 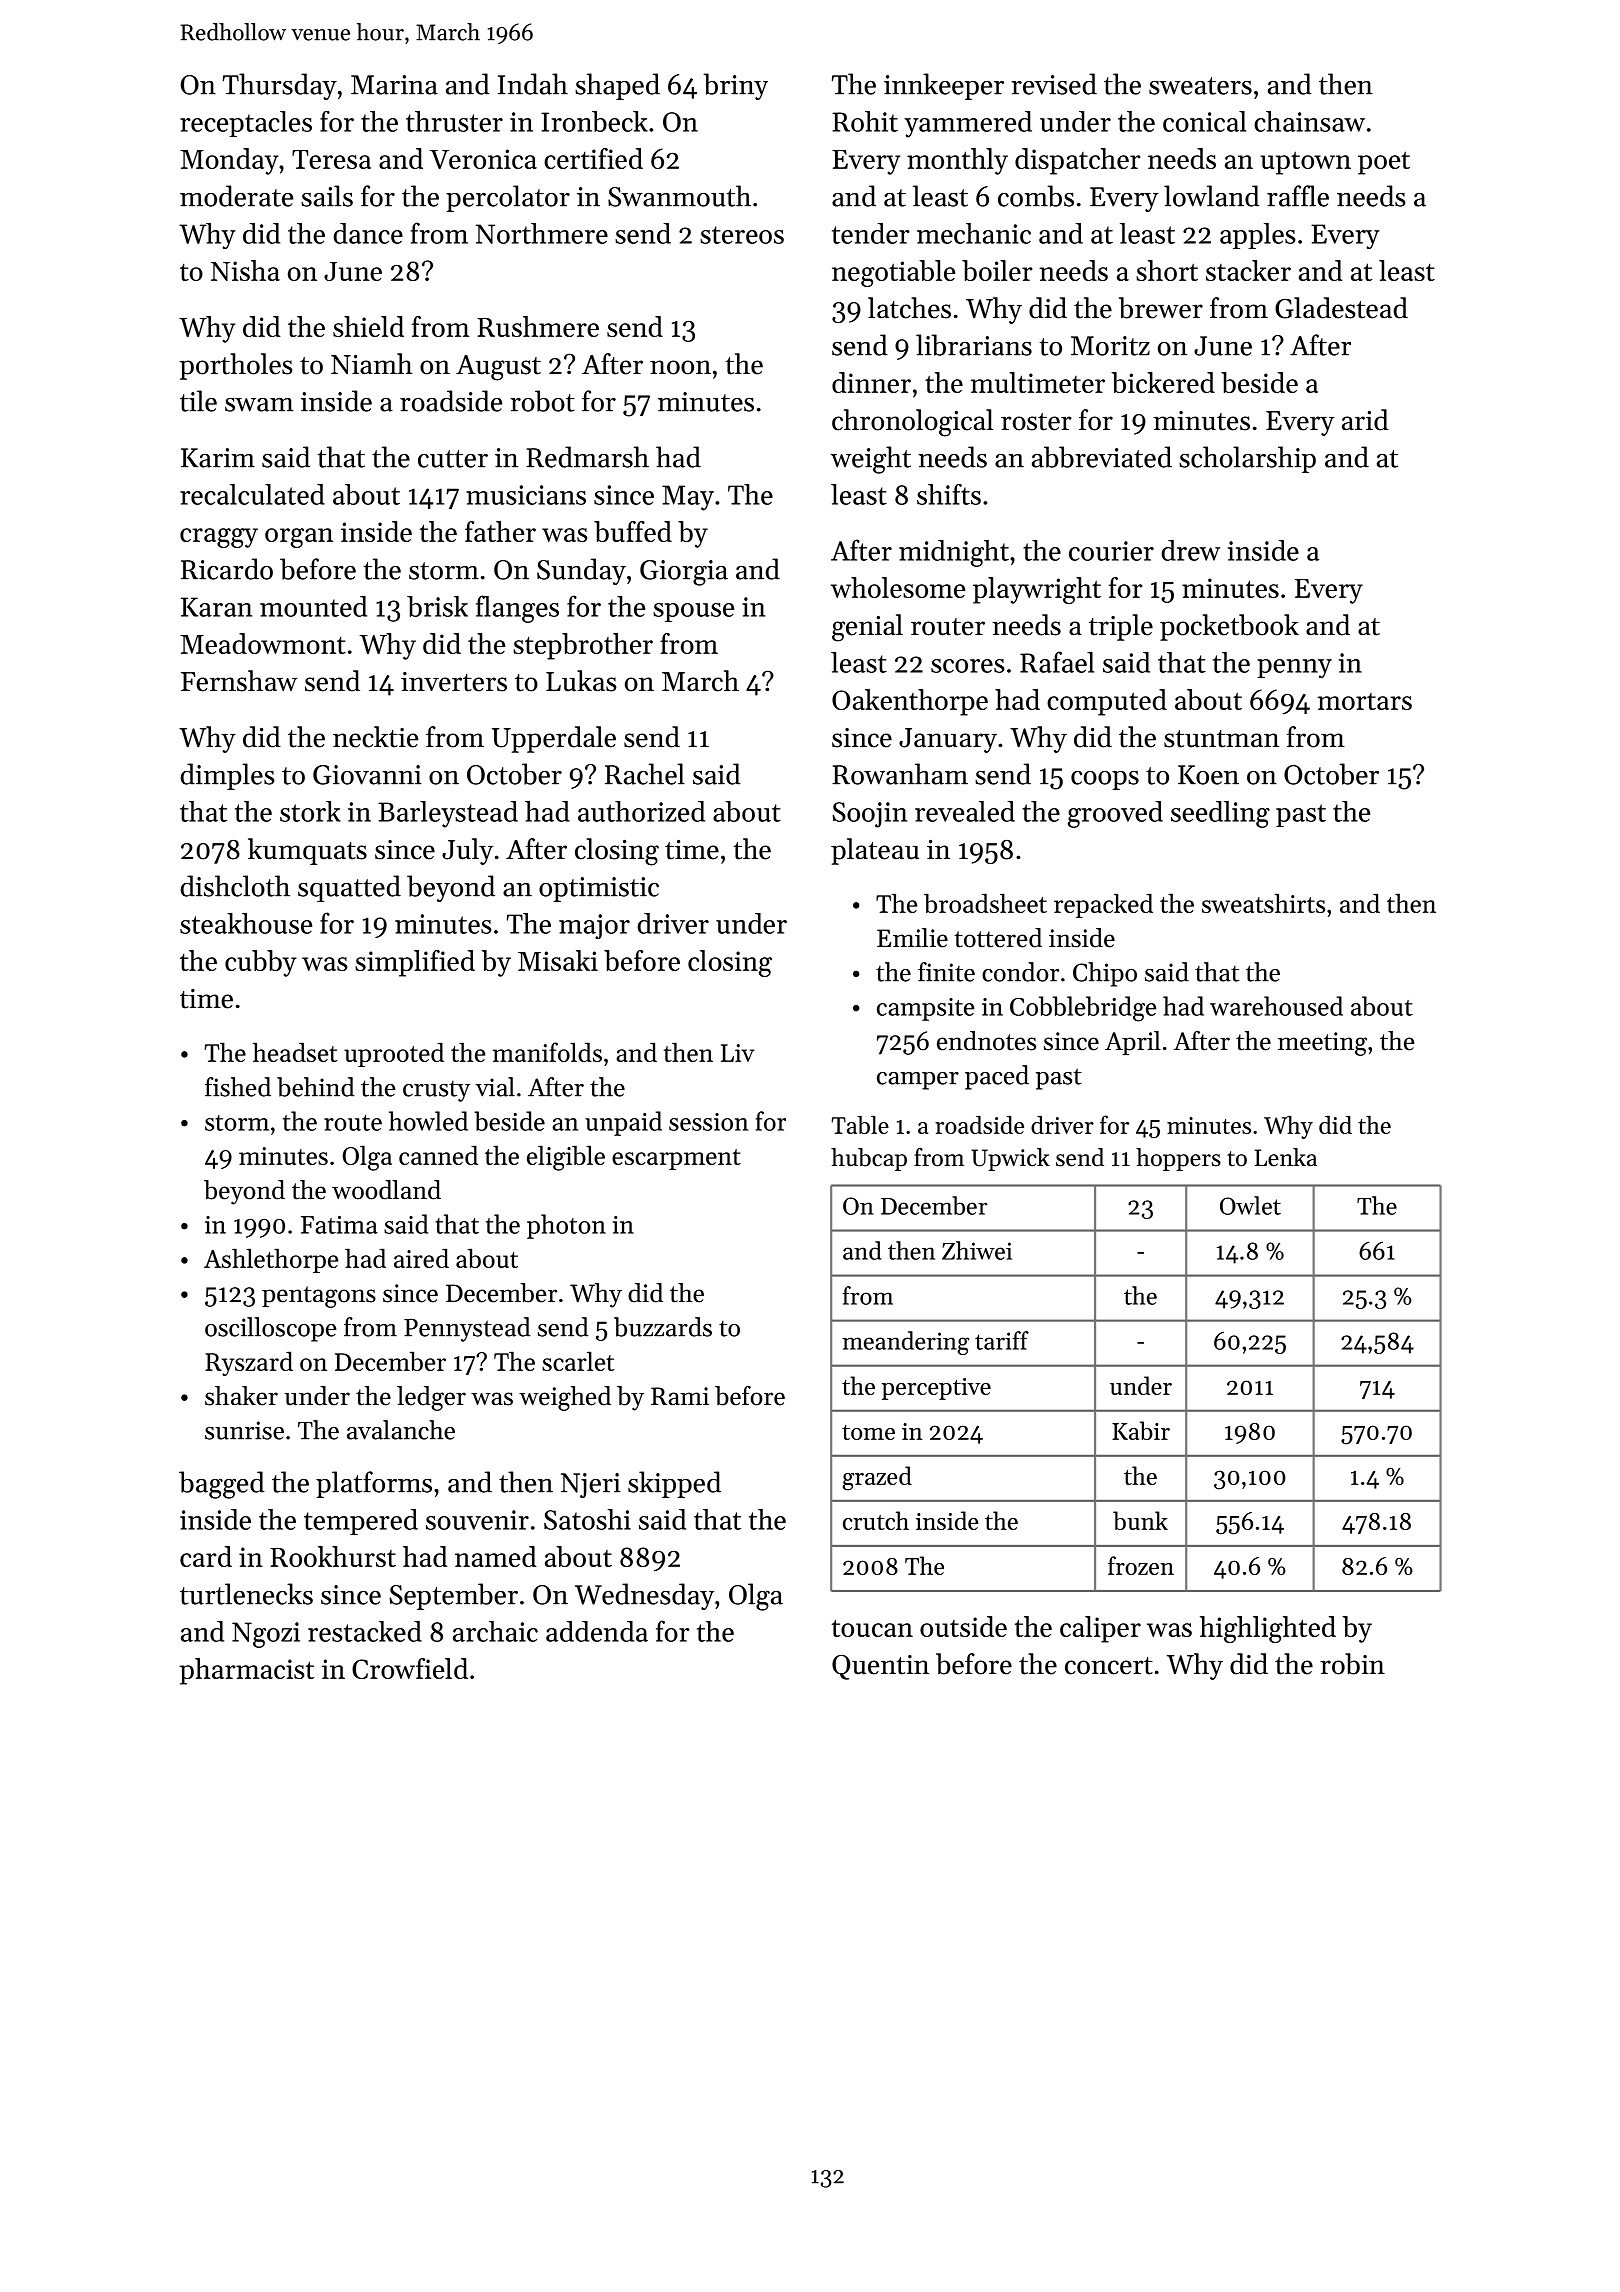 What do you see at coordinates (280, 86) in the screenshot?
I see `Thursday` at bounding box center [280, 86].
